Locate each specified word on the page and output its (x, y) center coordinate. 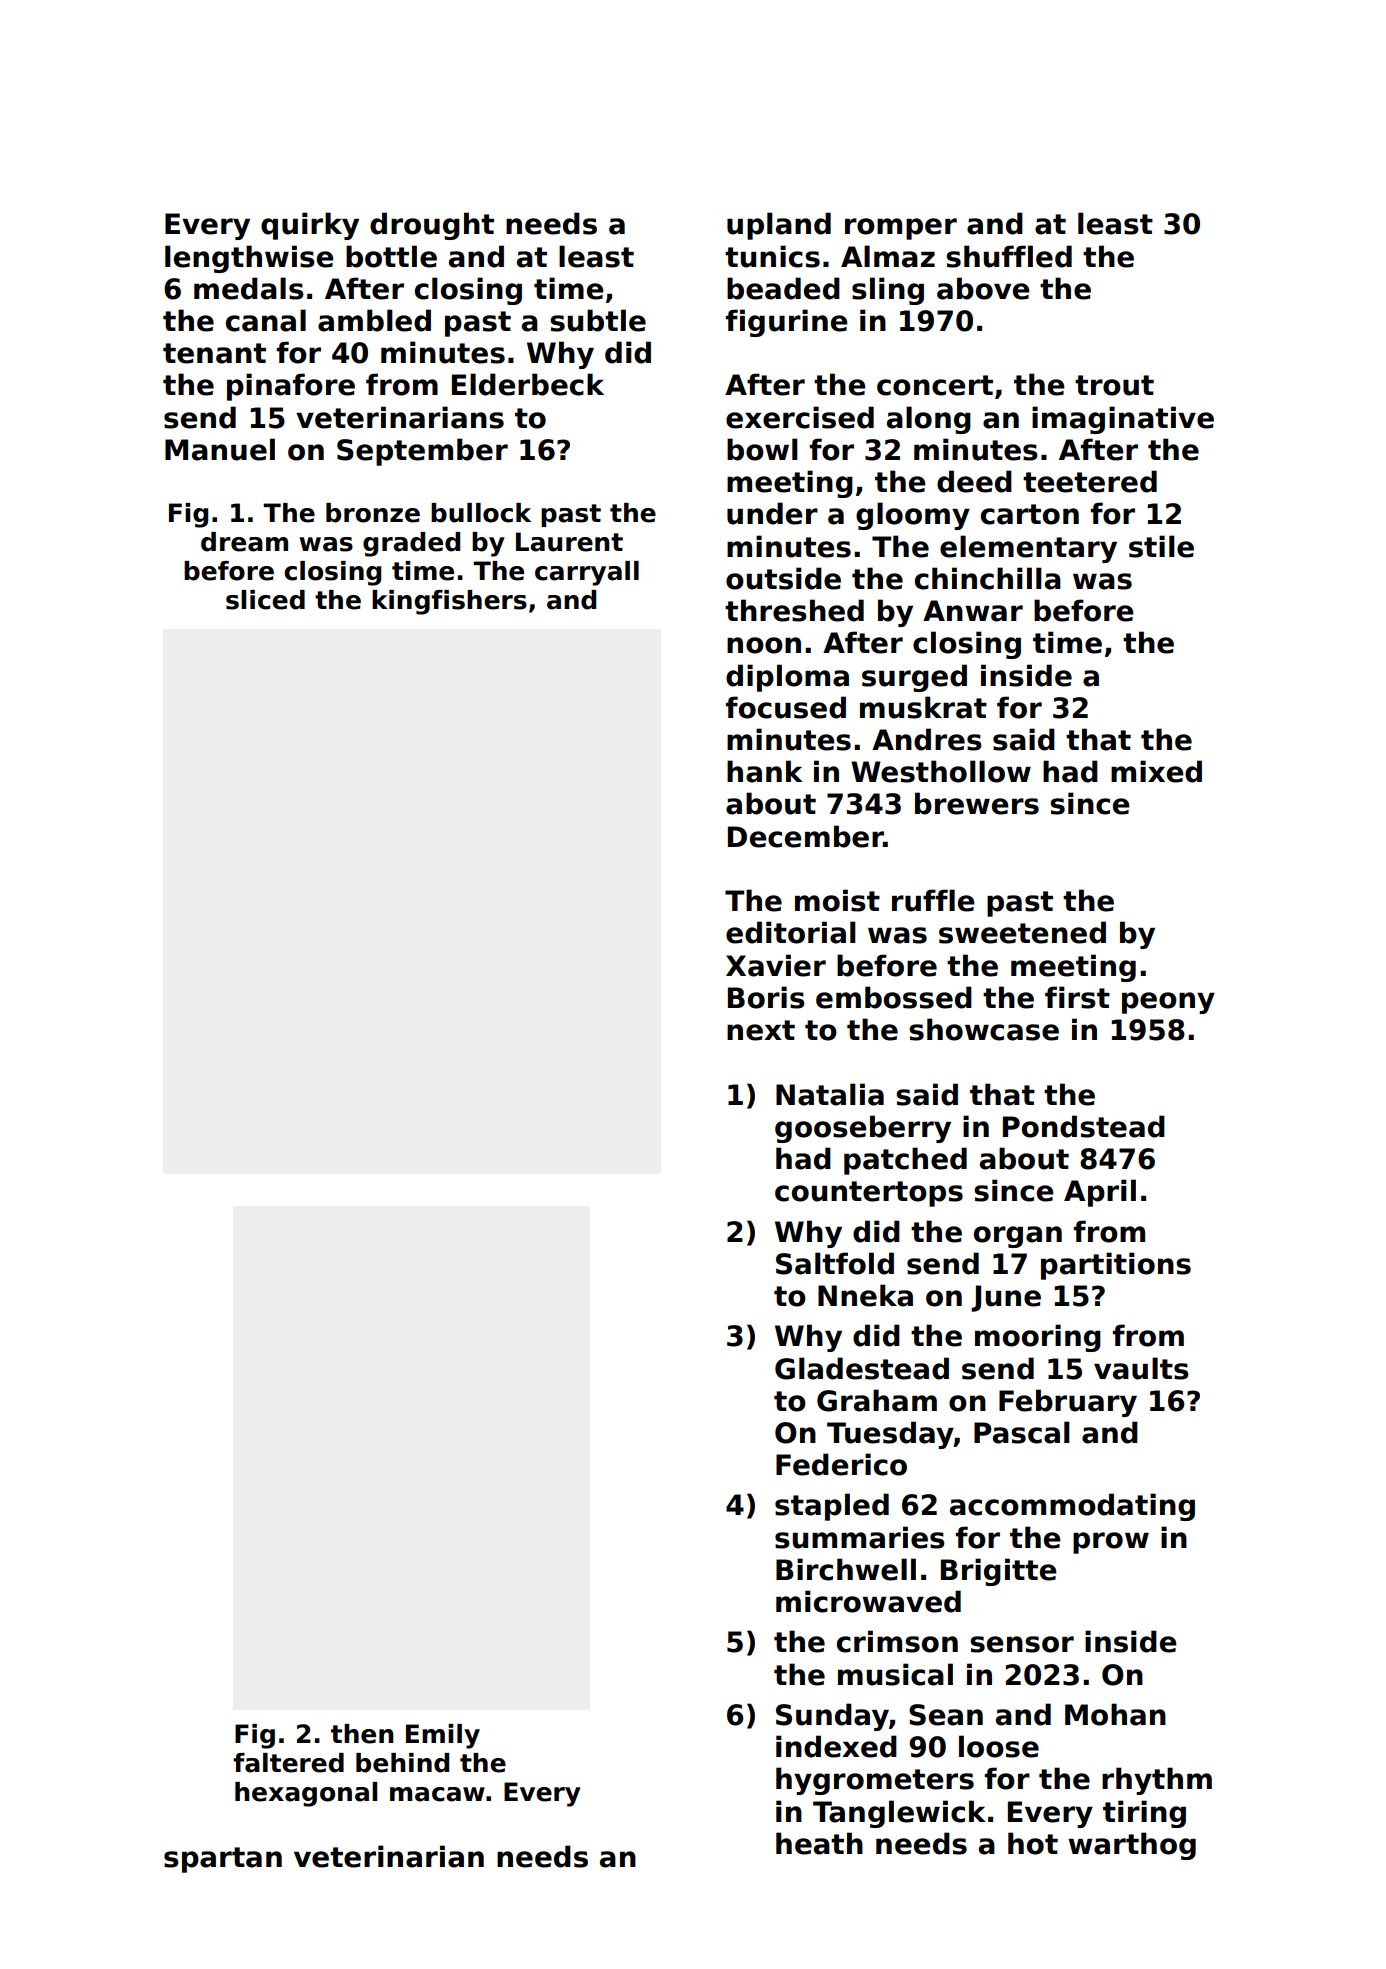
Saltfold (835, 1263)
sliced (265, 600)
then (362, 1734)
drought (432, 226)
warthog (1132, 1846)
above (983, 288)
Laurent (569, 542)
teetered (1090, 481)
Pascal (1022, 1432)
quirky (310, 226)
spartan (223, 1860)
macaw (437, 1794)
